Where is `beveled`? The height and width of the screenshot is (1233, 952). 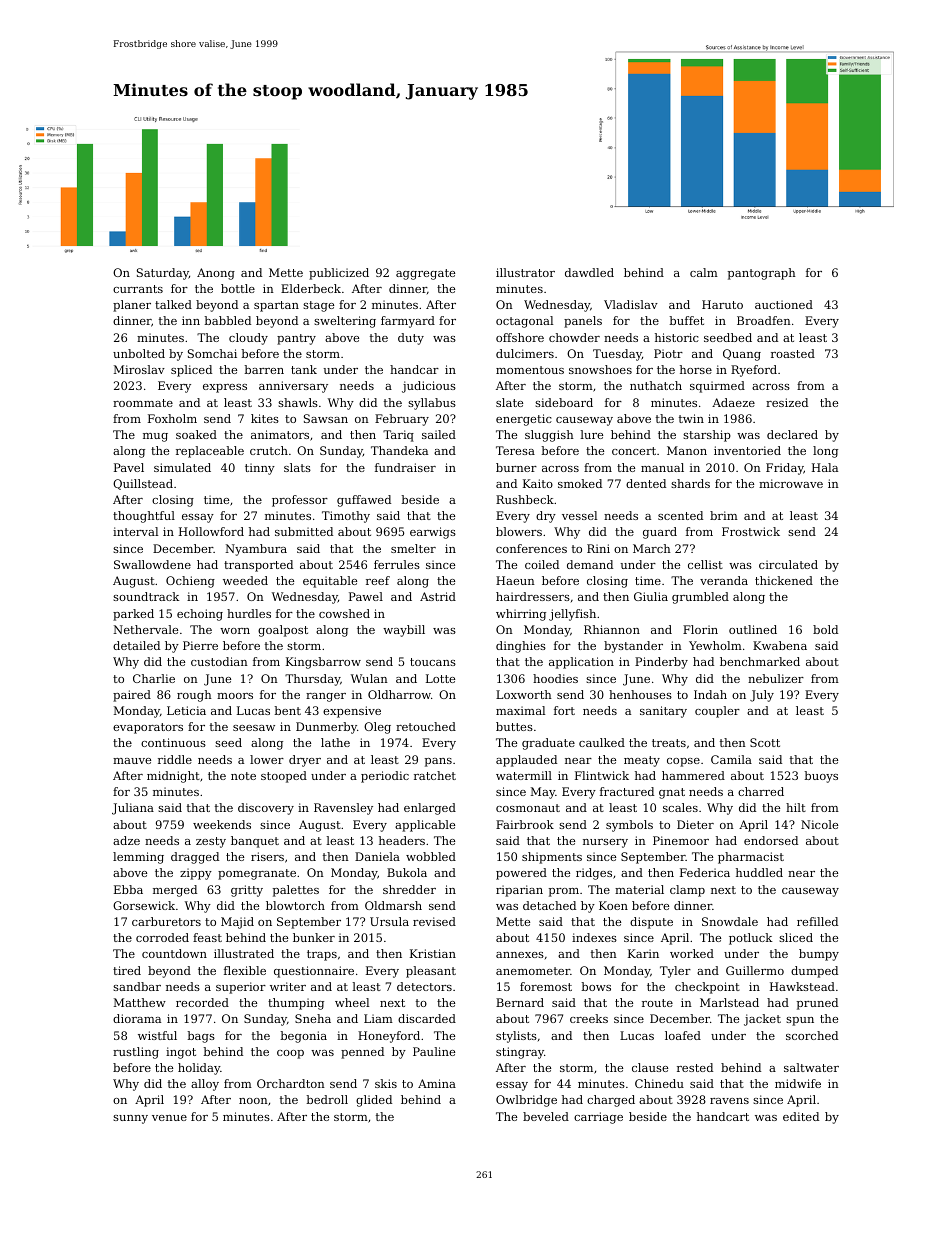 beveled is located at coordinates (546, 1116).
